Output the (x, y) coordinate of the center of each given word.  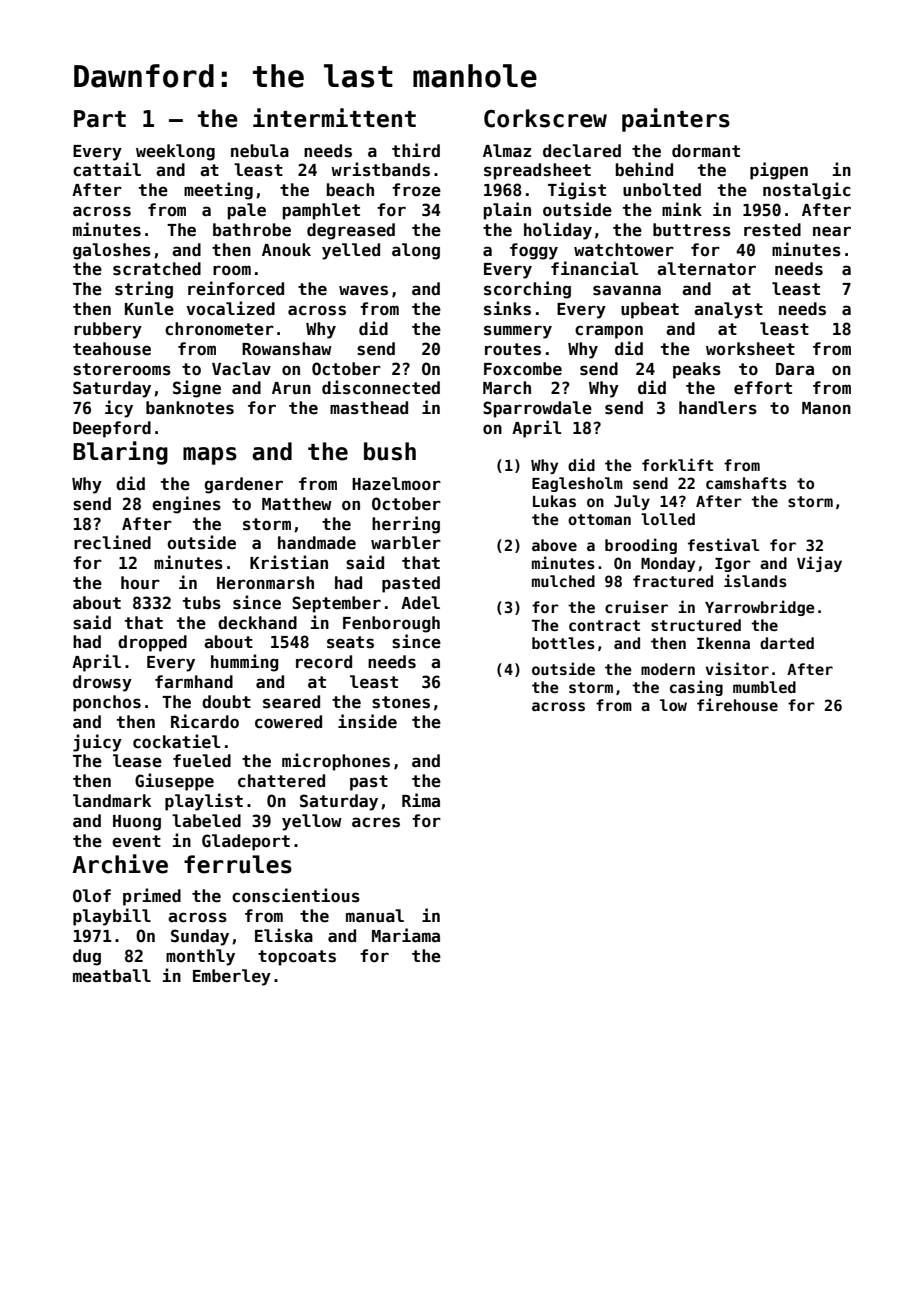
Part (100, 119)
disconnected (381, 387)
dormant (706, 151)
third (416, 150)
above (554, 545)
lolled (668, 519)
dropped (152, 643)
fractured (673, 581)
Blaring (120, 453)
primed (152, 897)
